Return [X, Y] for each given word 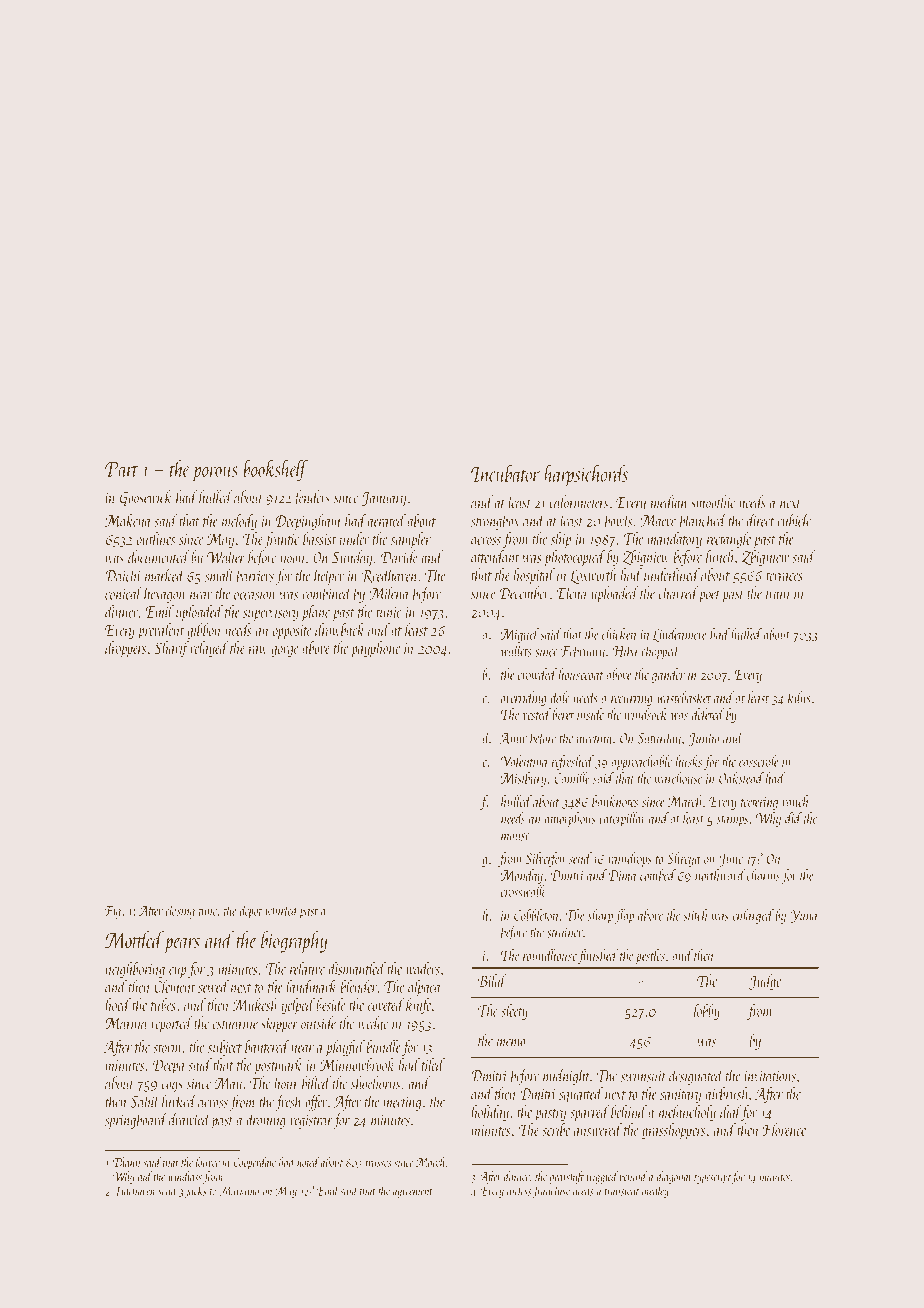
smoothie [713, 502]
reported [172, 1024]
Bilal [492, 980]
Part [121, 469]
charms [763, 875]
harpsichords [586, 475]
